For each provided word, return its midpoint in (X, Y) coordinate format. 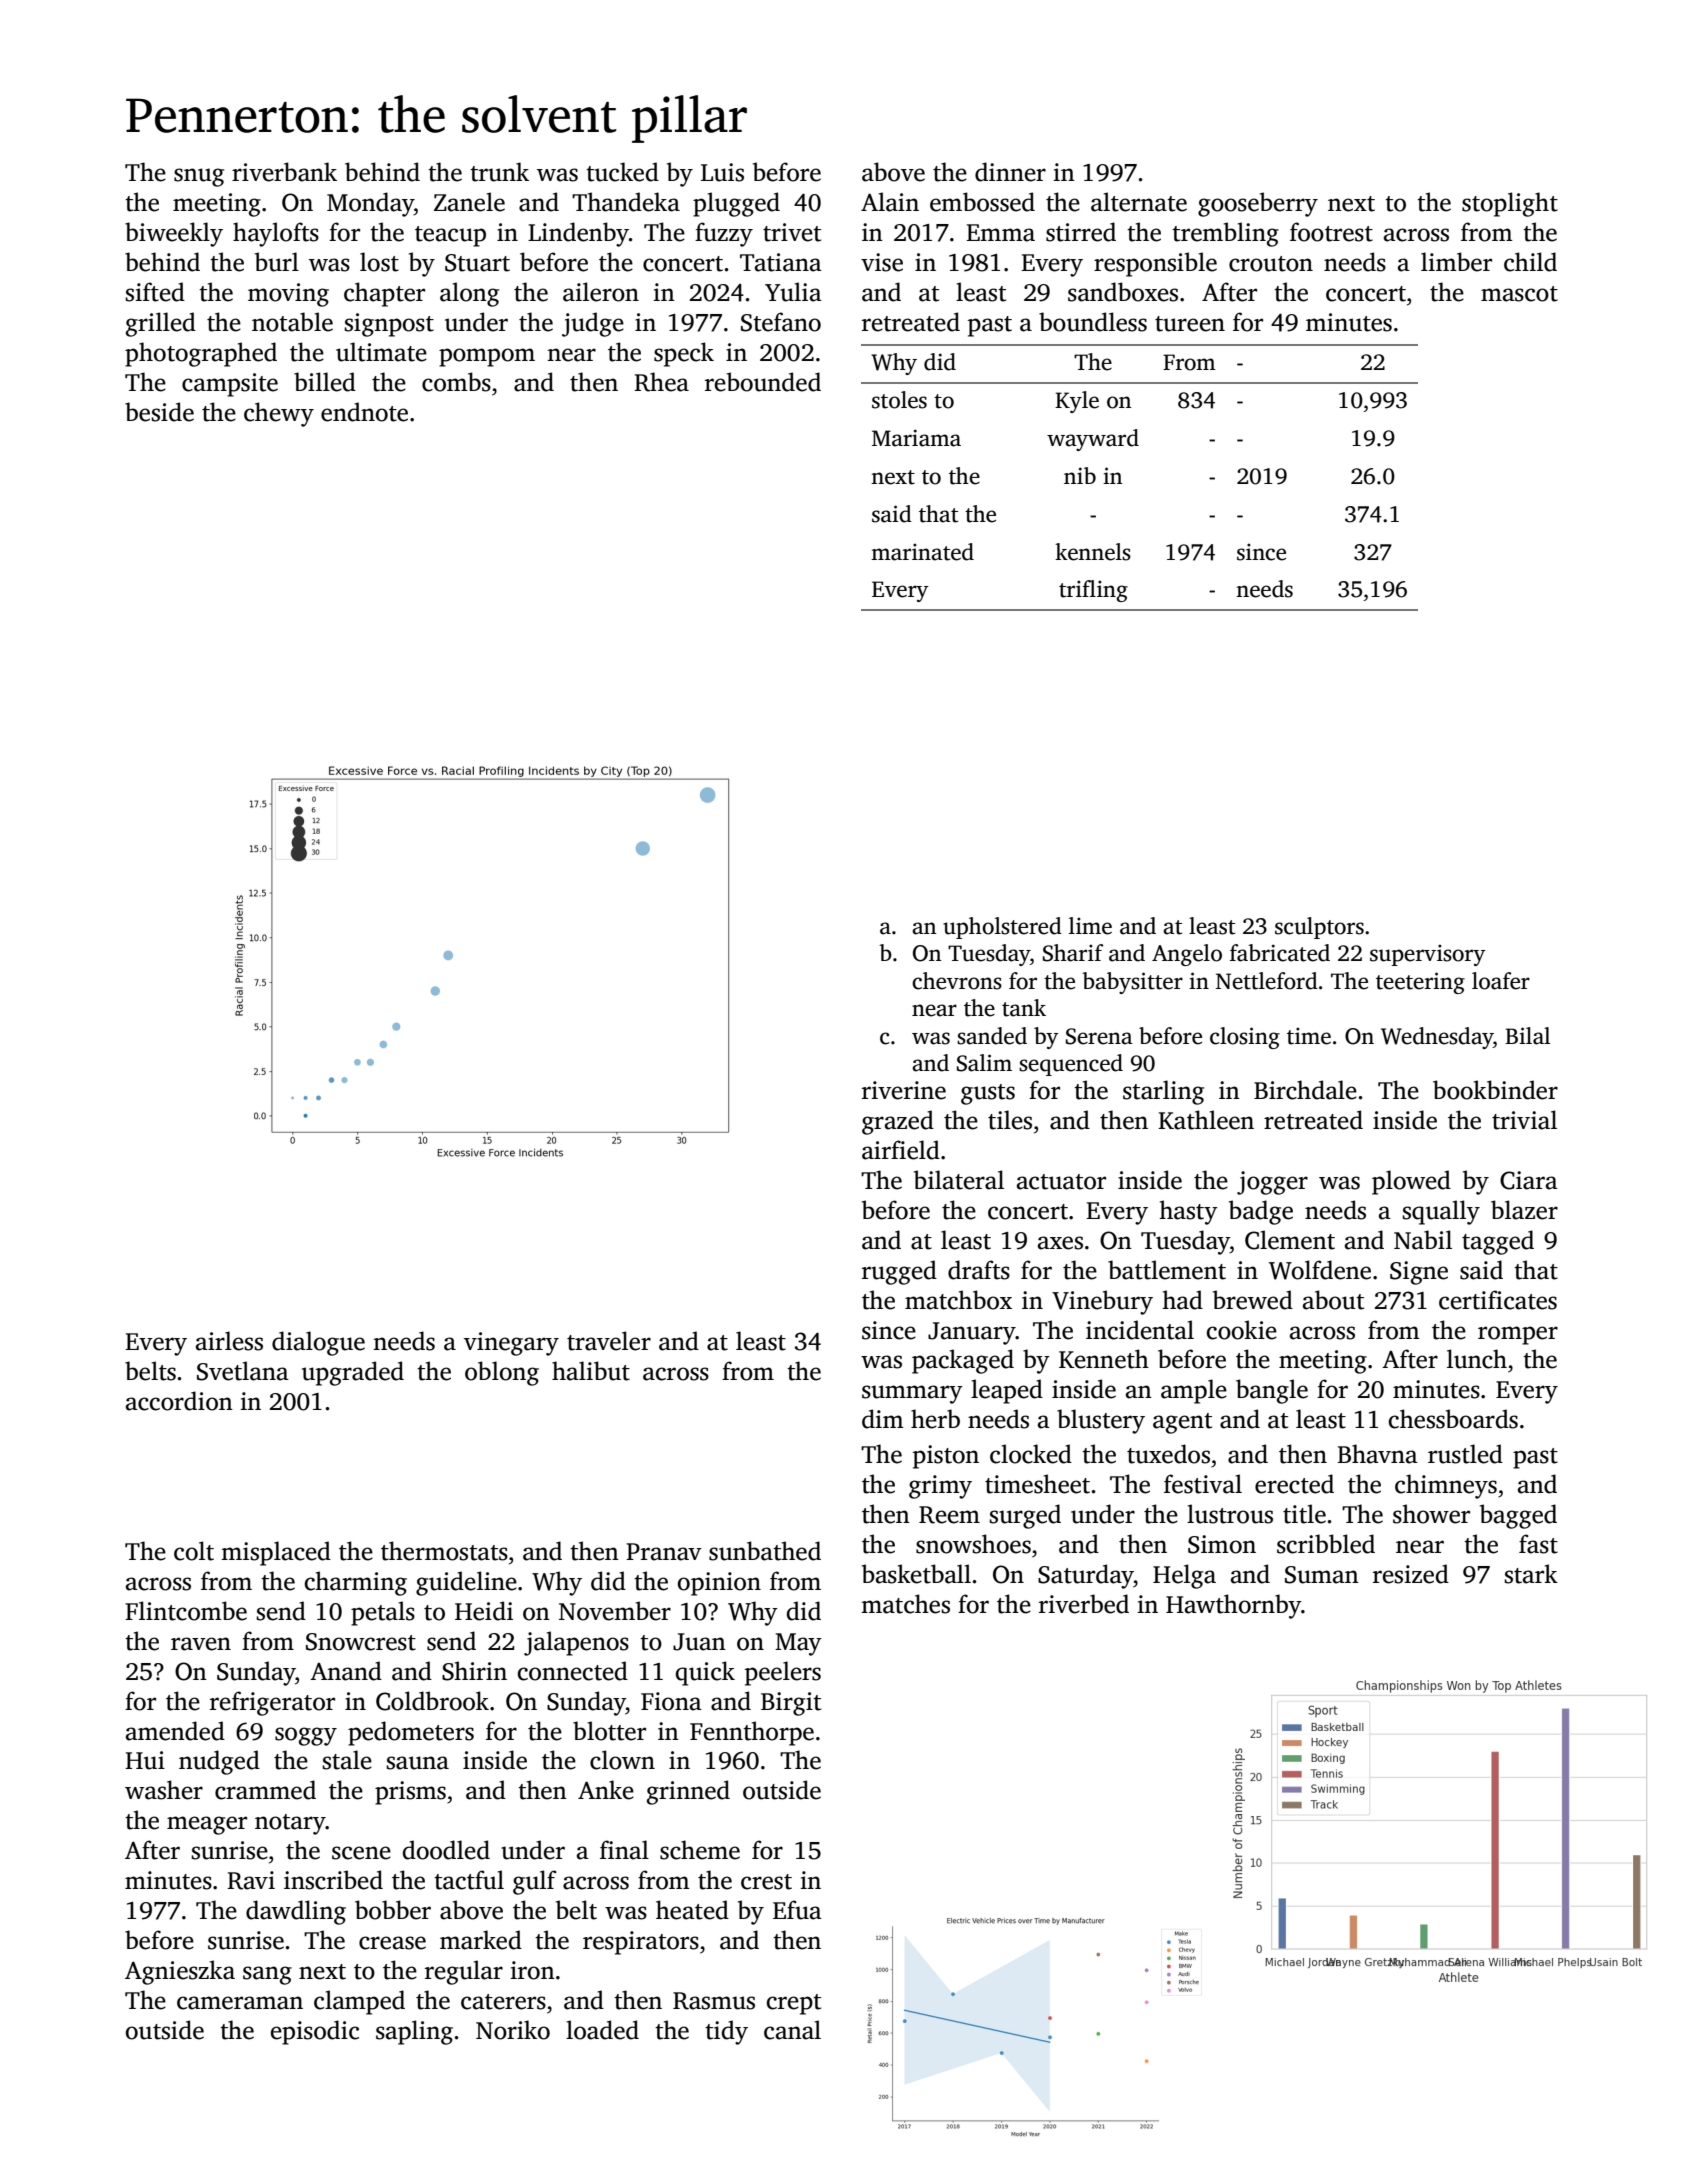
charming (356, 1583)
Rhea (661, 382)
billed (325, 382)
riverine (904, 1090)
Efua (797, 1910)
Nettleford (1267, 981)
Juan (699, 1642)
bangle (1272, 1391)
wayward (1093, 440)
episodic (315, 2032)
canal (792, 2030)
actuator (1061, 1182)
